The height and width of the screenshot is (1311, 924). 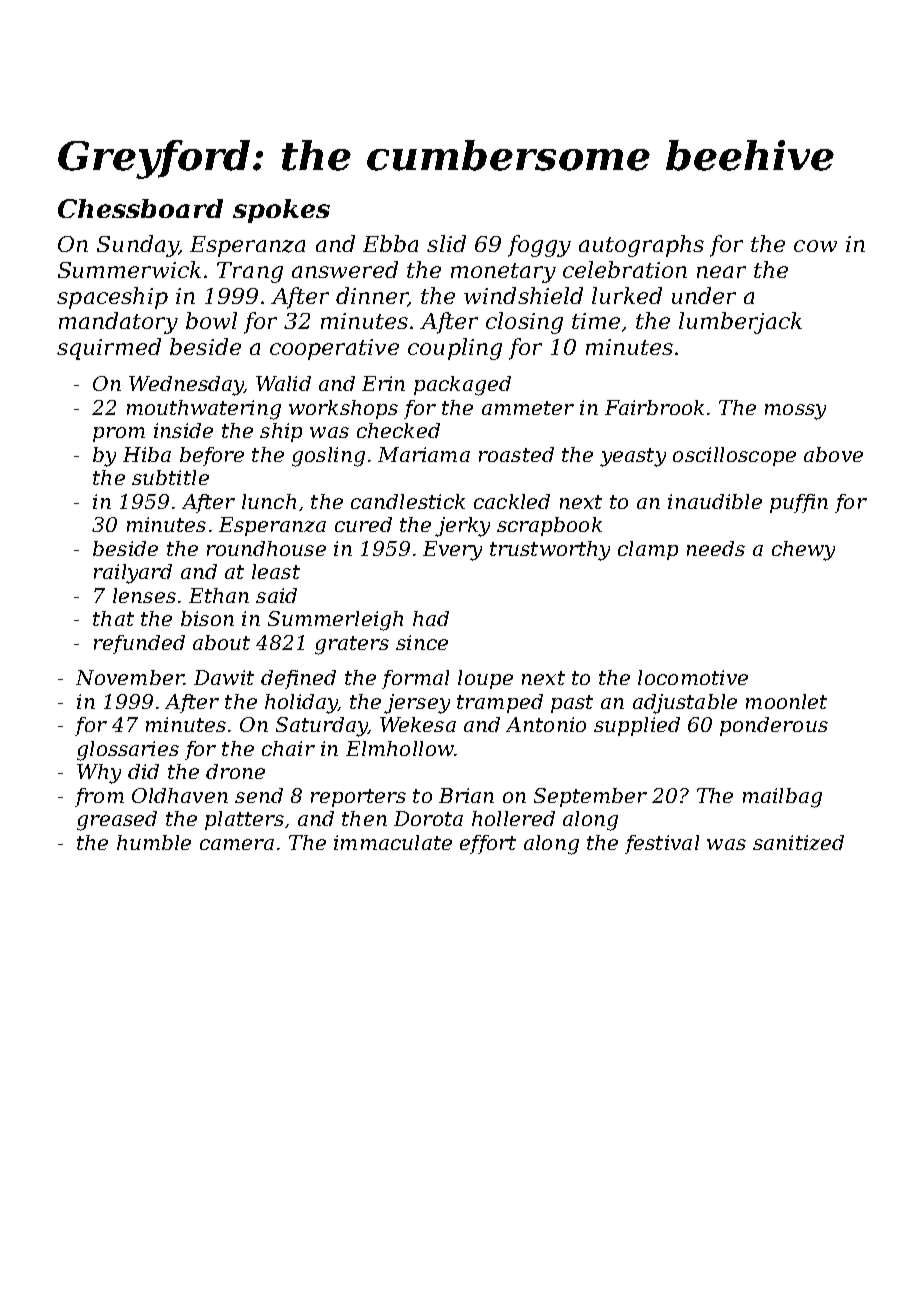 What do you see at coordinates (523, 295) in the screenshot?
I see `windshield` at bounding box center [523, 295].
